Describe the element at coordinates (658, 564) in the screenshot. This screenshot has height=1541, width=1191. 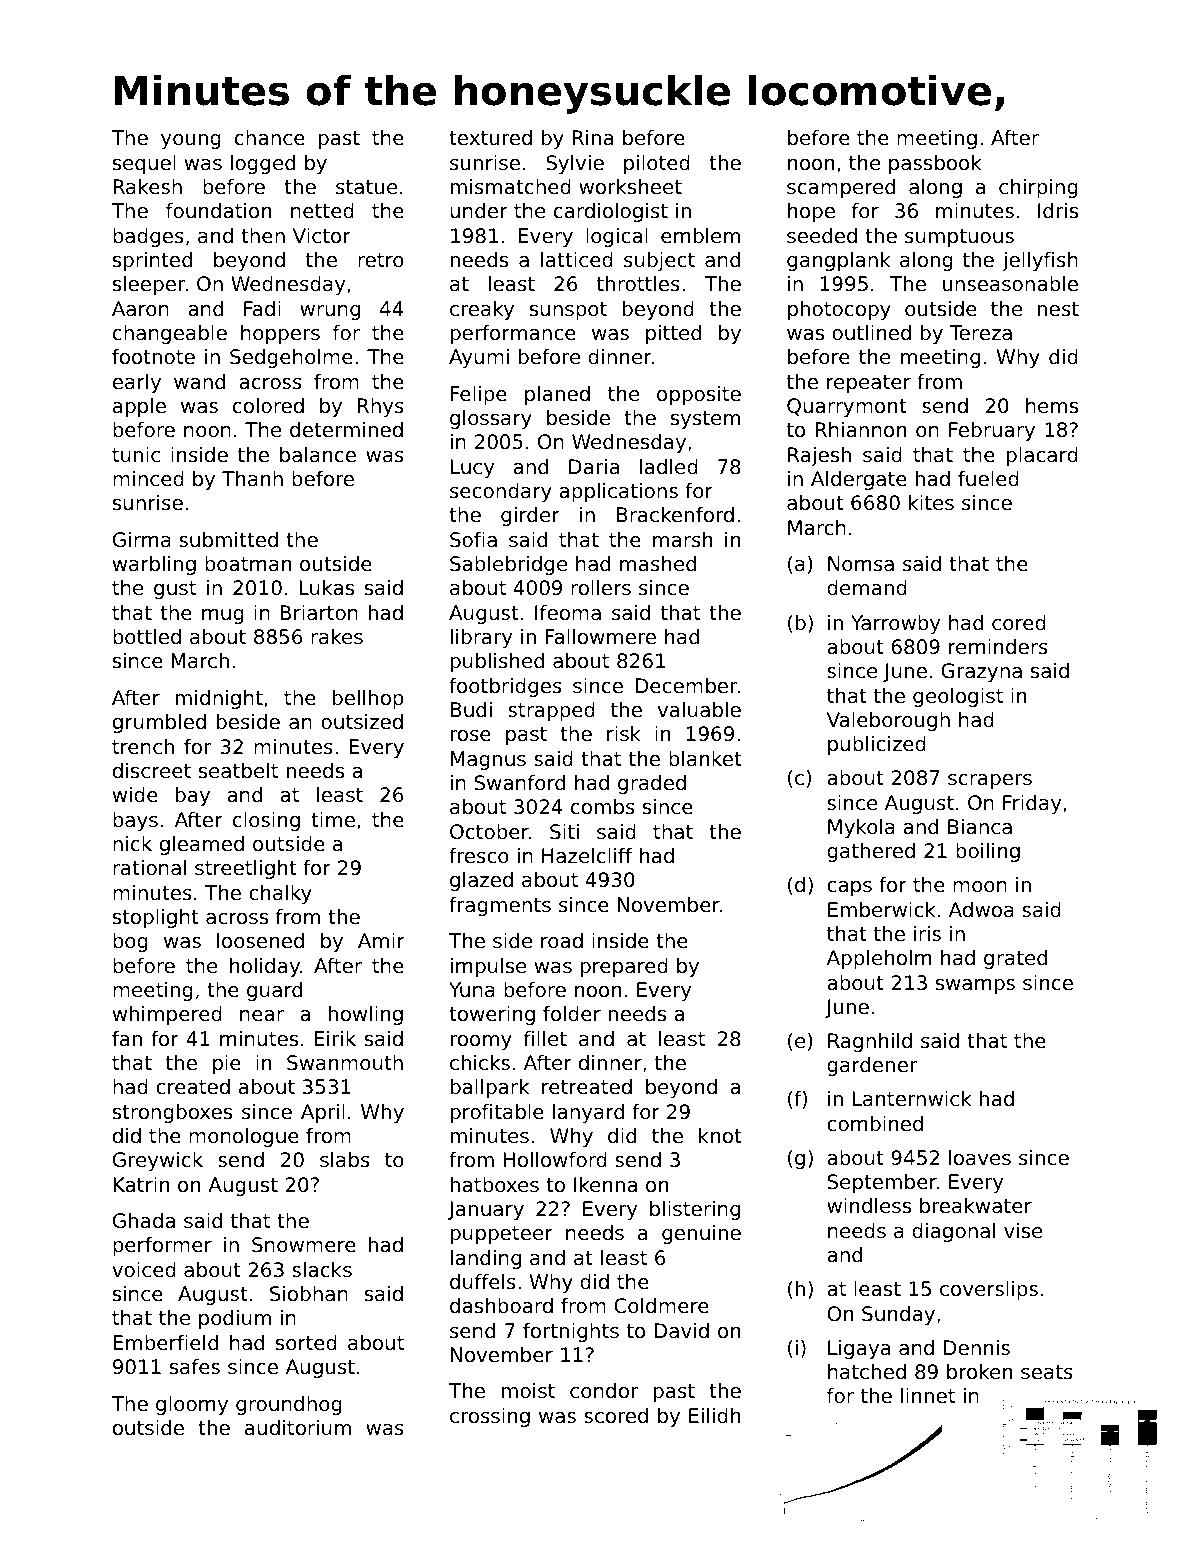
I see `mashed` at that location.
